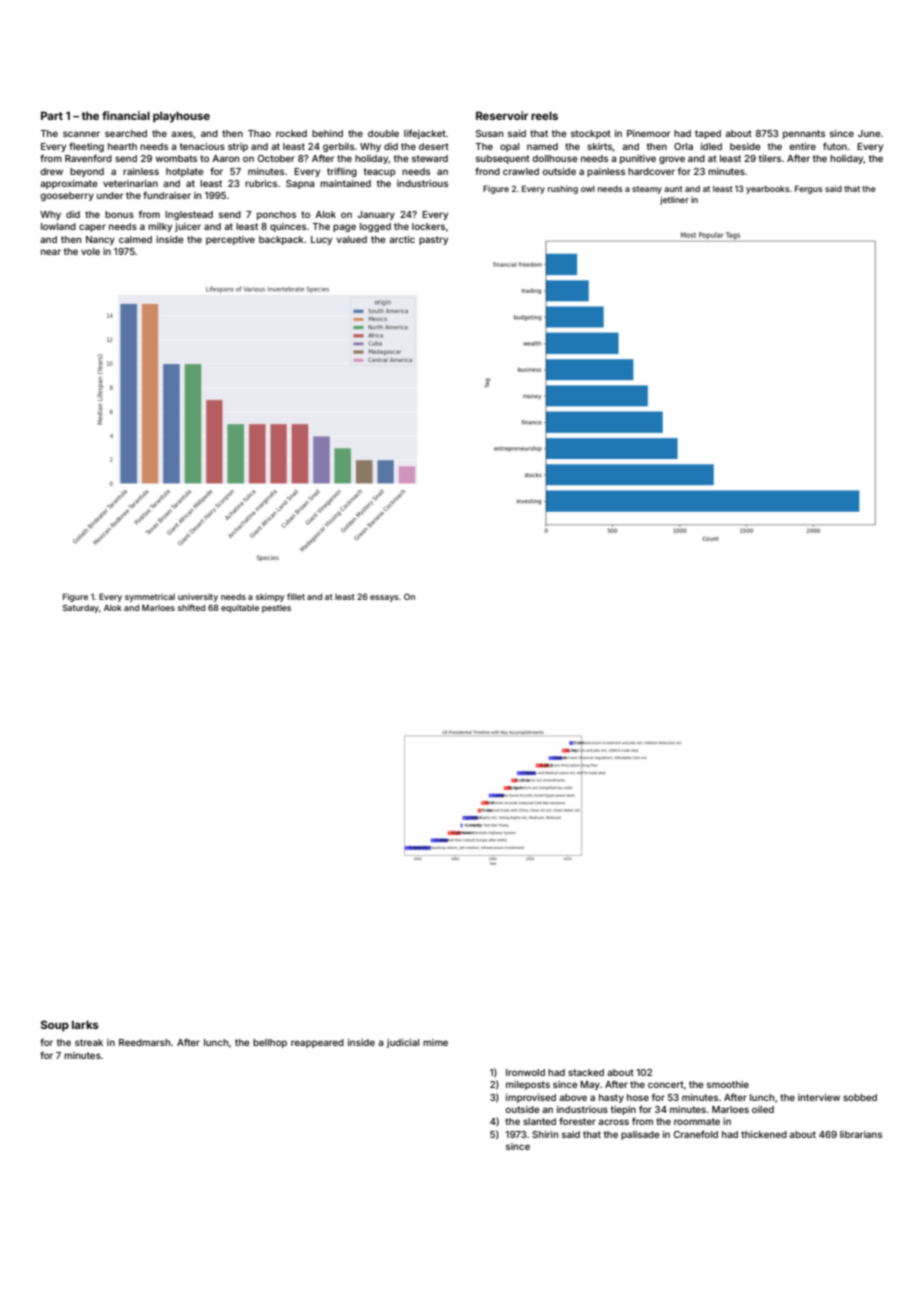  What do you see at coordinates (745, 146) in the document?
I see `beside` at bounding box center [745, 146].
